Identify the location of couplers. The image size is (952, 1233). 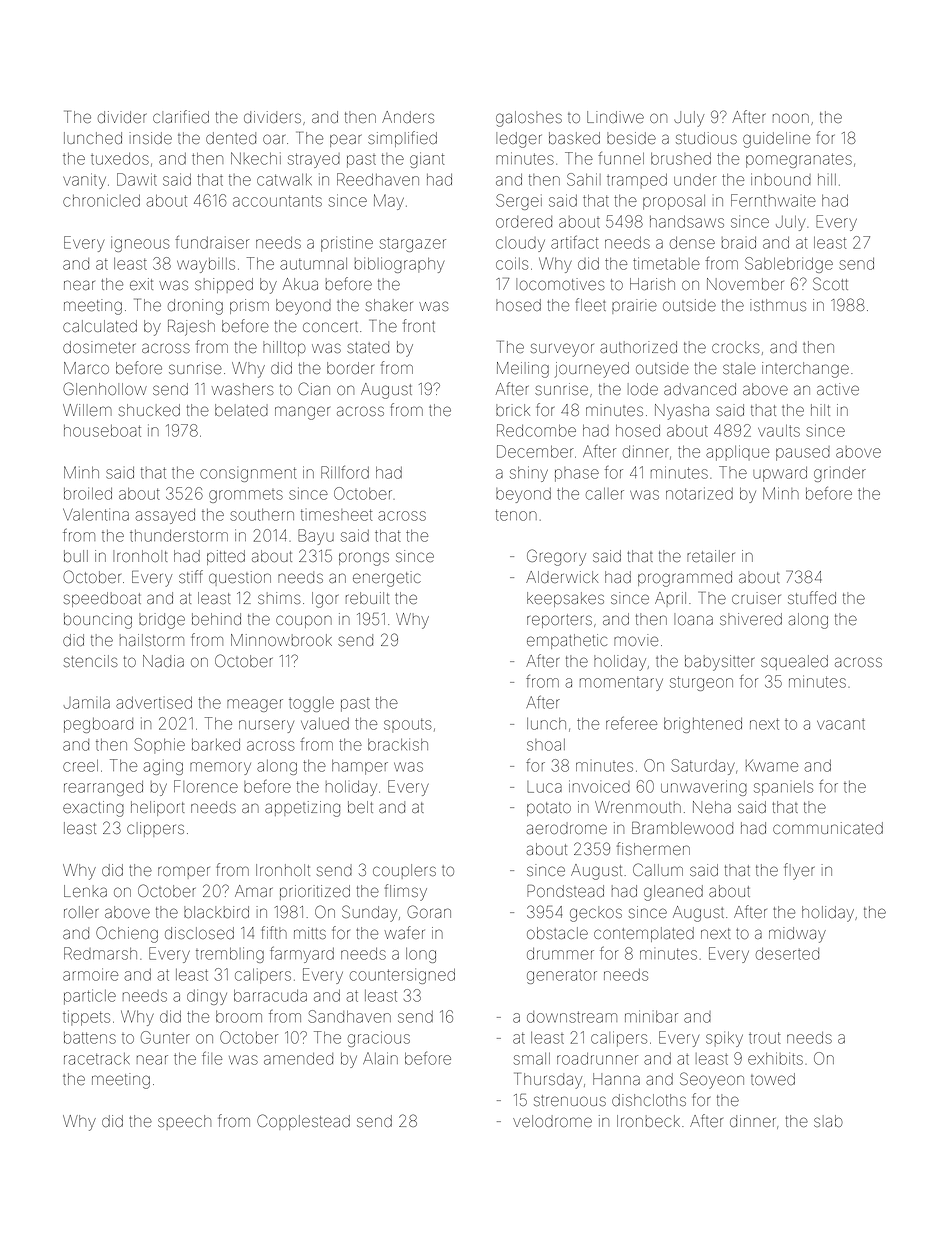
(404, 871).
